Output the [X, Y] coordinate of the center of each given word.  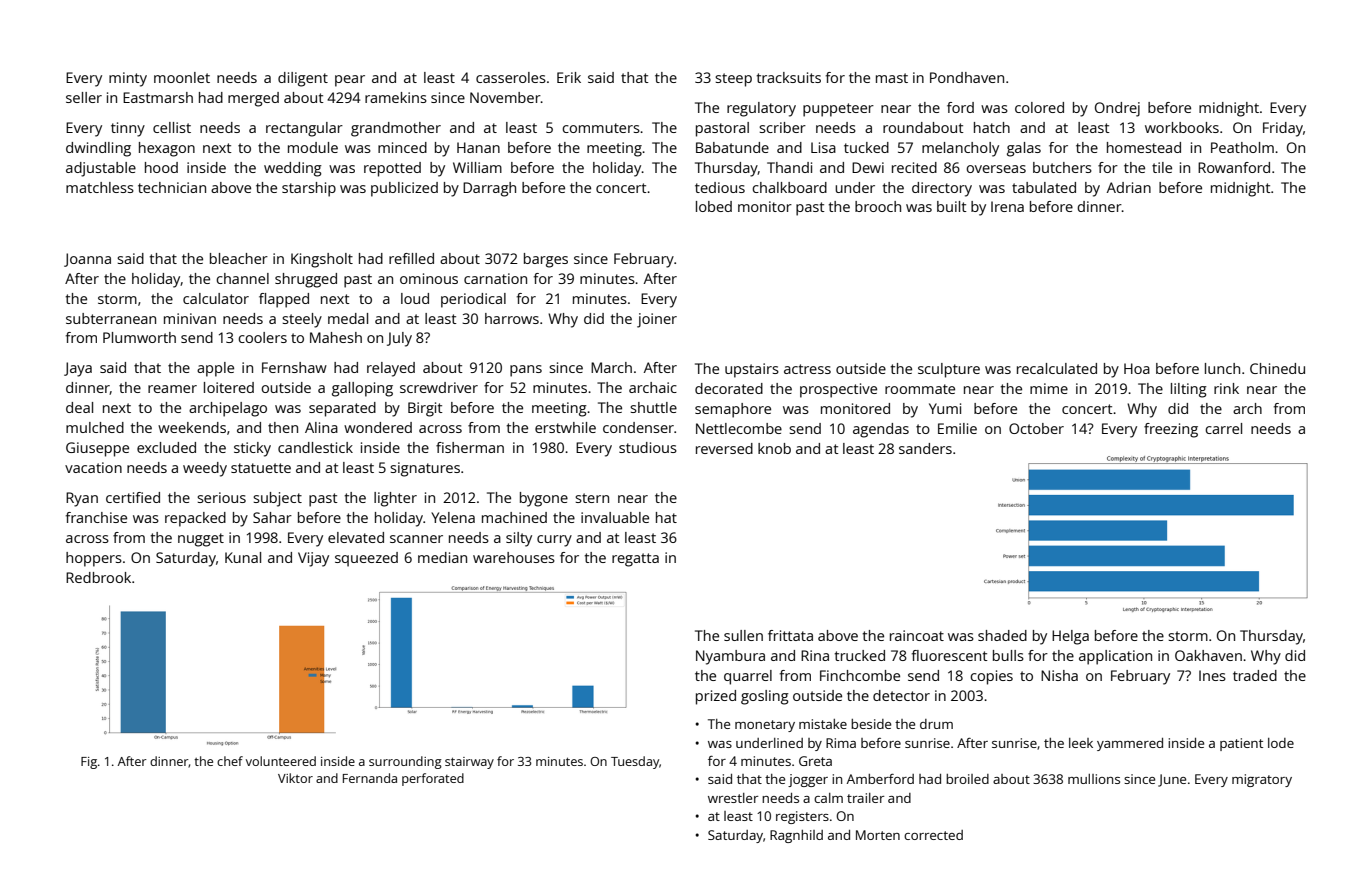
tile [1162, 167]
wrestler [733, 798]
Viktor [295, 778]
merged [253, 99]
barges [546, 260]
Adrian [1129, 187]
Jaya [78, 369]
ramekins [396, 97]
